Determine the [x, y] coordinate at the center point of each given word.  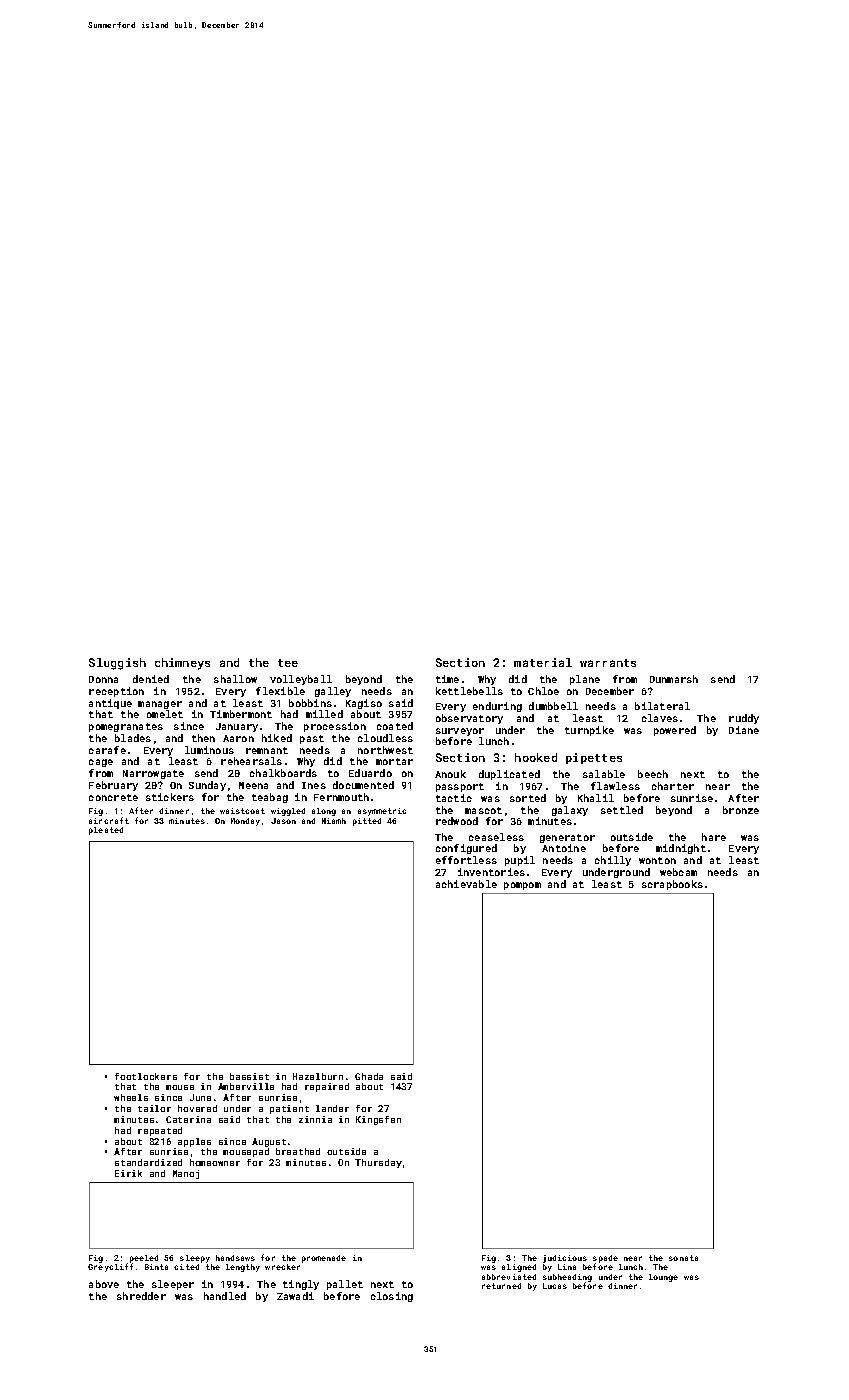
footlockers [146, 1076]
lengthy [243, 1268]
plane [585, 680]
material [543, 662]
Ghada [369, 1076]
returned [501, 1286]
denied [151, 679]
